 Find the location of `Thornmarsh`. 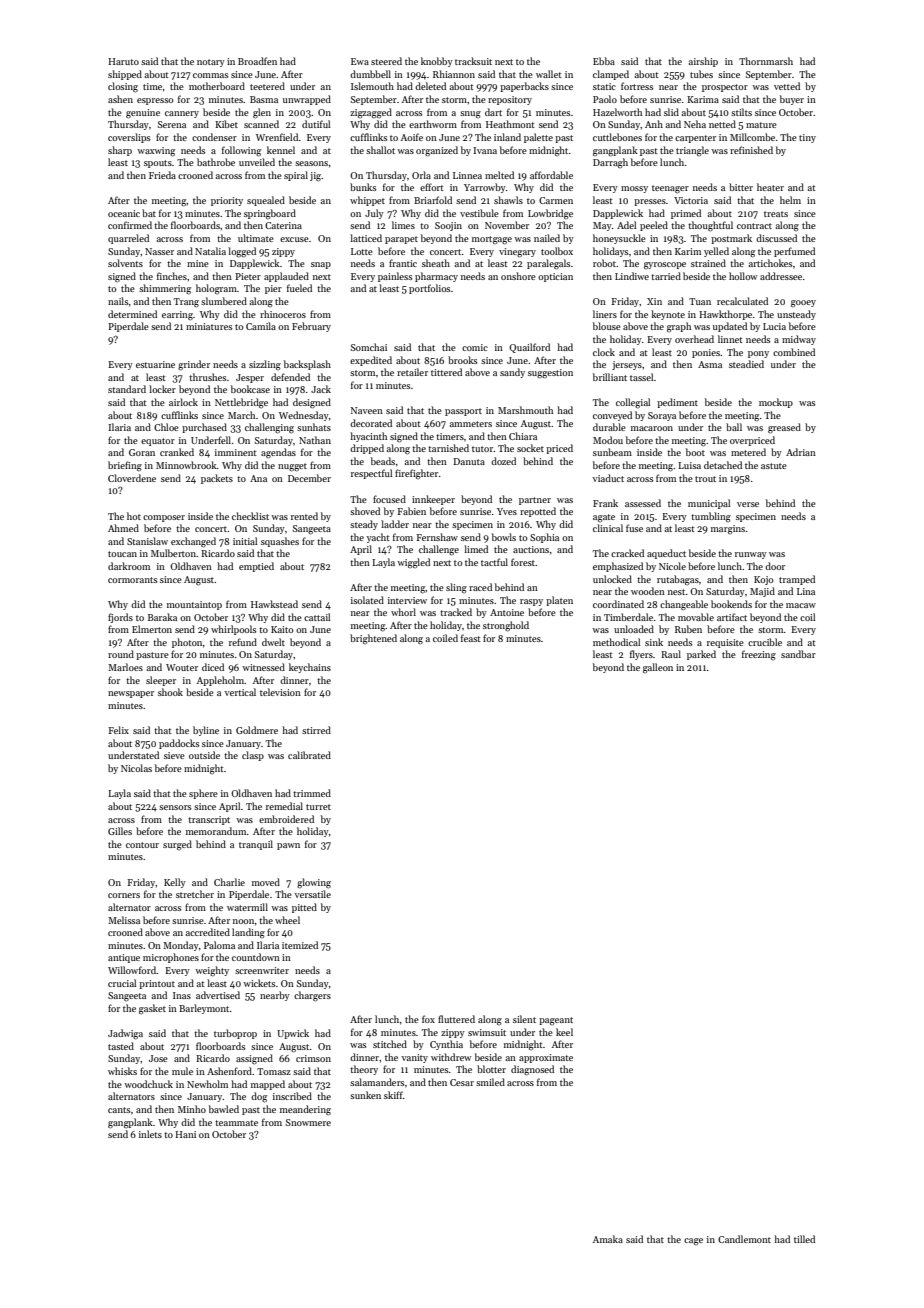

Thornmarsh is located at coordinates (766, 61).
